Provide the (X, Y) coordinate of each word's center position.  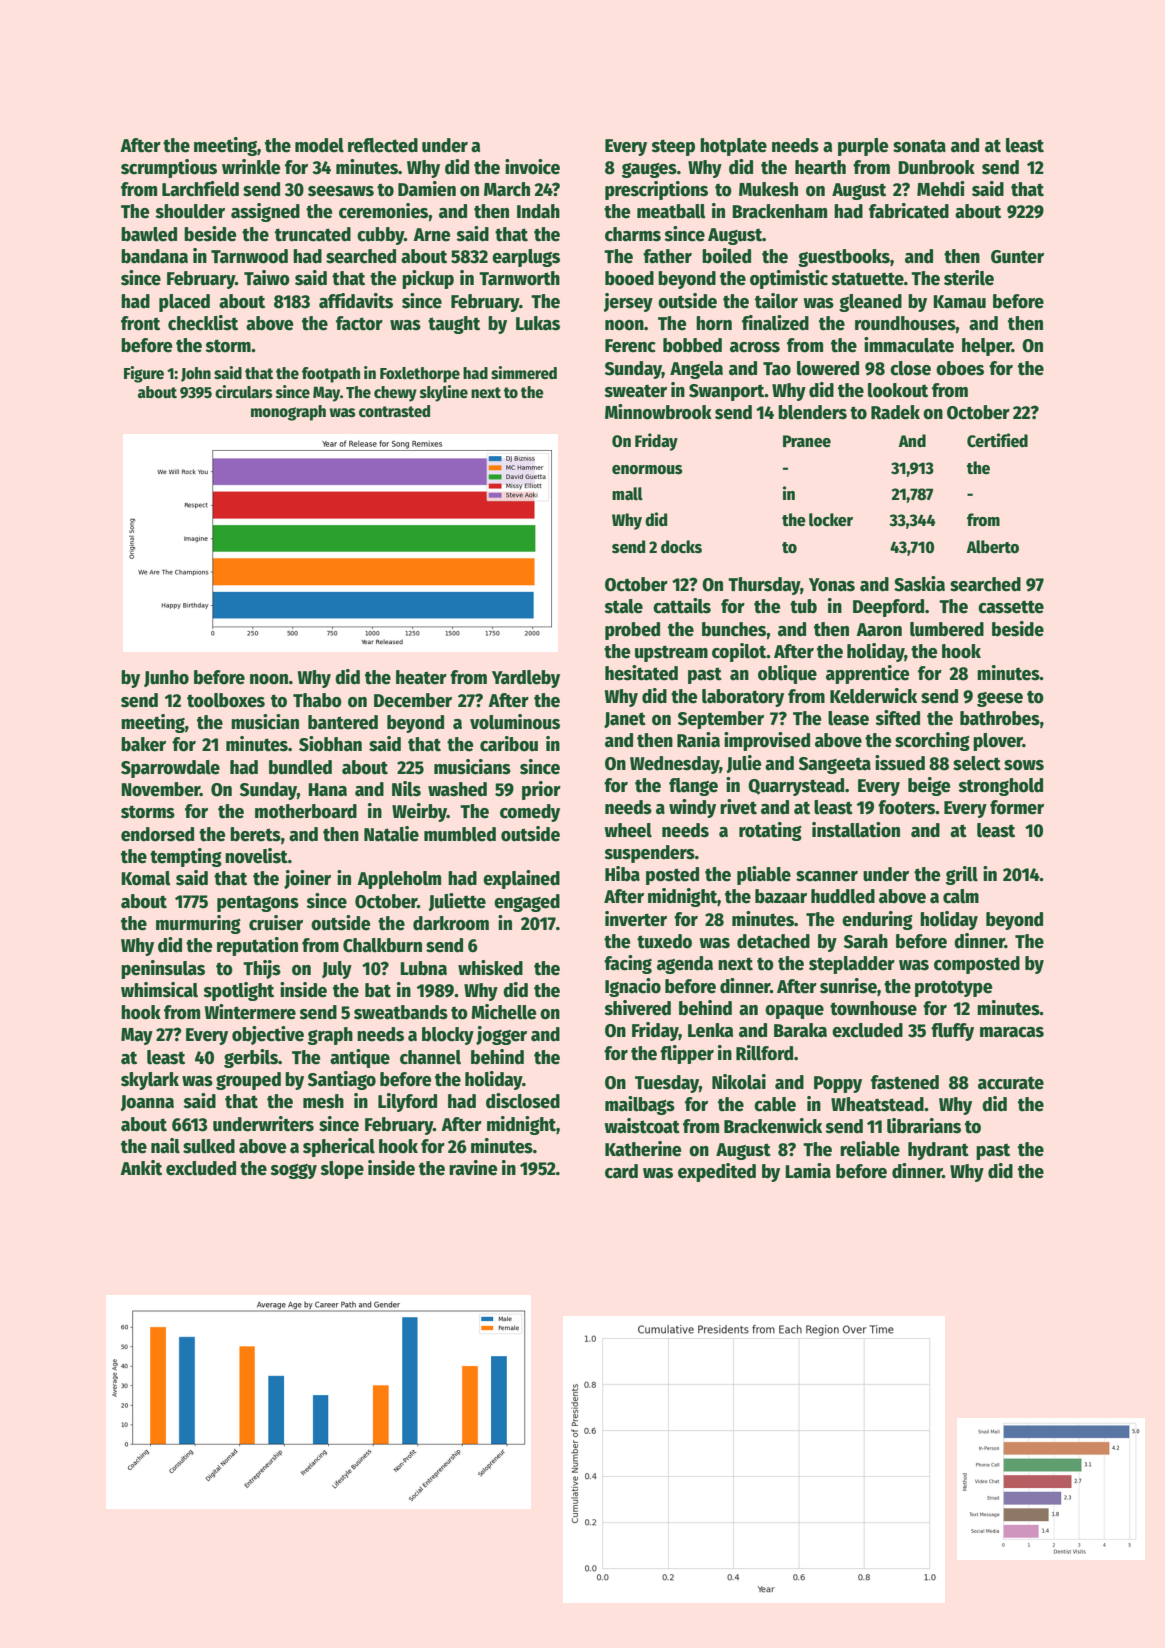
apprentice (868, 674)
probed (632, 631)
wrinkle (251, 167)
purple (863, 147)
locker (831, 520)
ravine (473, 1168)
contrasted (394, 411)
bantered (343, 722)
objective (268, 1035)
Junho (166, 678)
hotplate (733, 147)
